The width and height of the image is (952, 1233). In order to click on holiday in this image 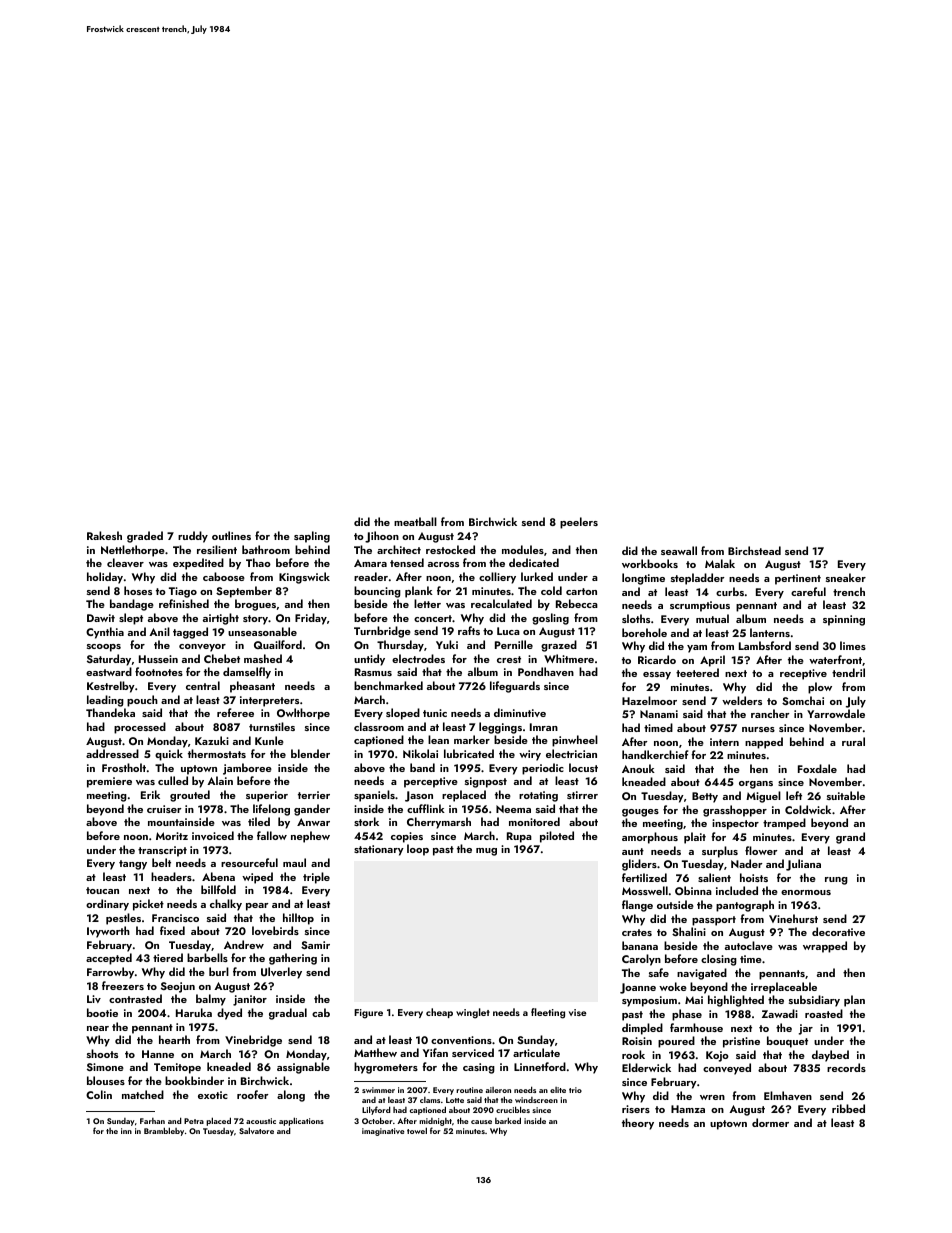, I will do `click(105, 578)`.
